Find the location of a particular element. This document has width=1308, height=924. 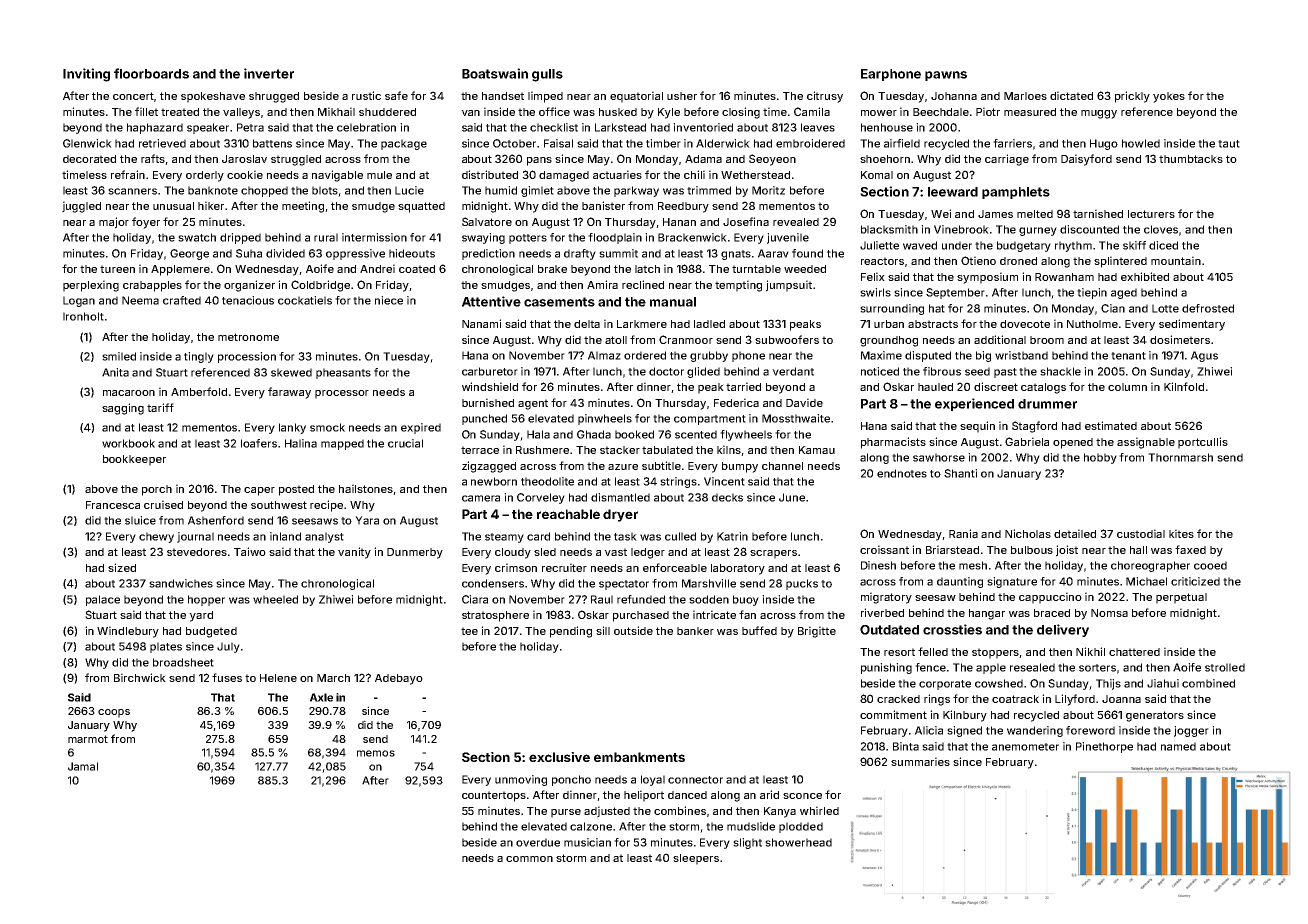

Attentive is located at coordinates (491, 301).
